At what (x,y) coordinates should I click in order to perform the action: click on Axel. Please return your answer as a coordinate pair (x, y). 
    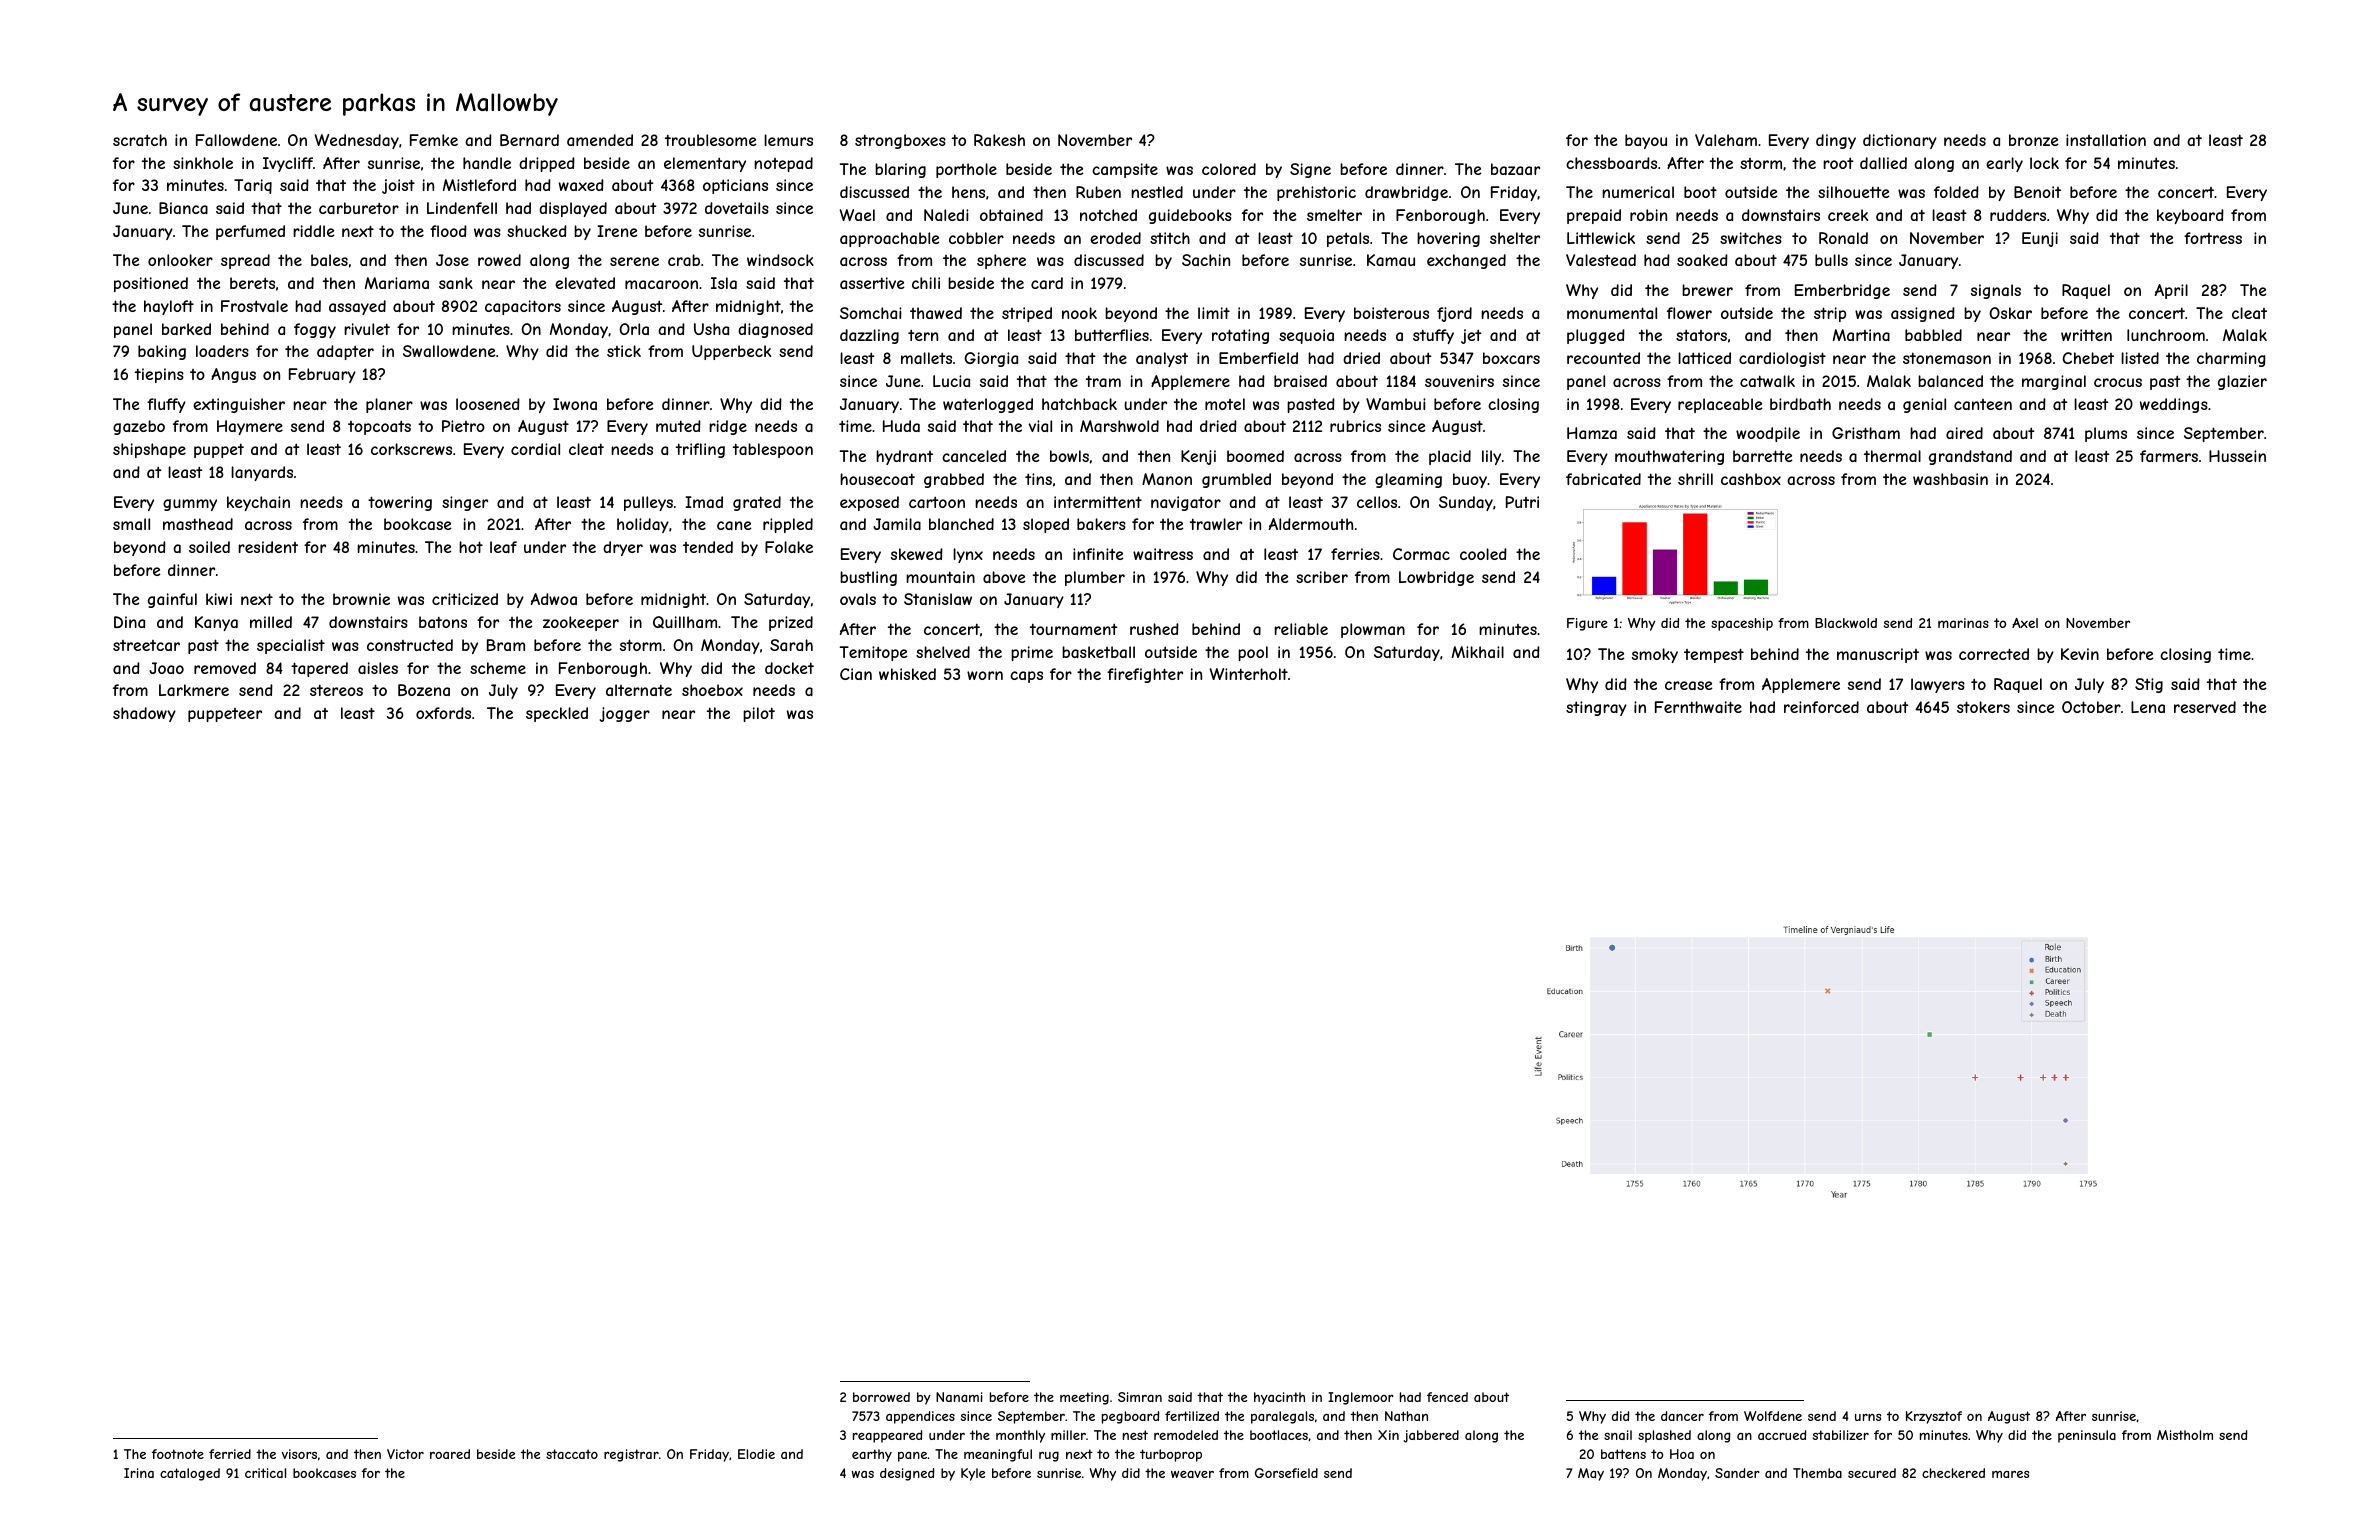
    Looking at the image, I should click on (2025, 623).
